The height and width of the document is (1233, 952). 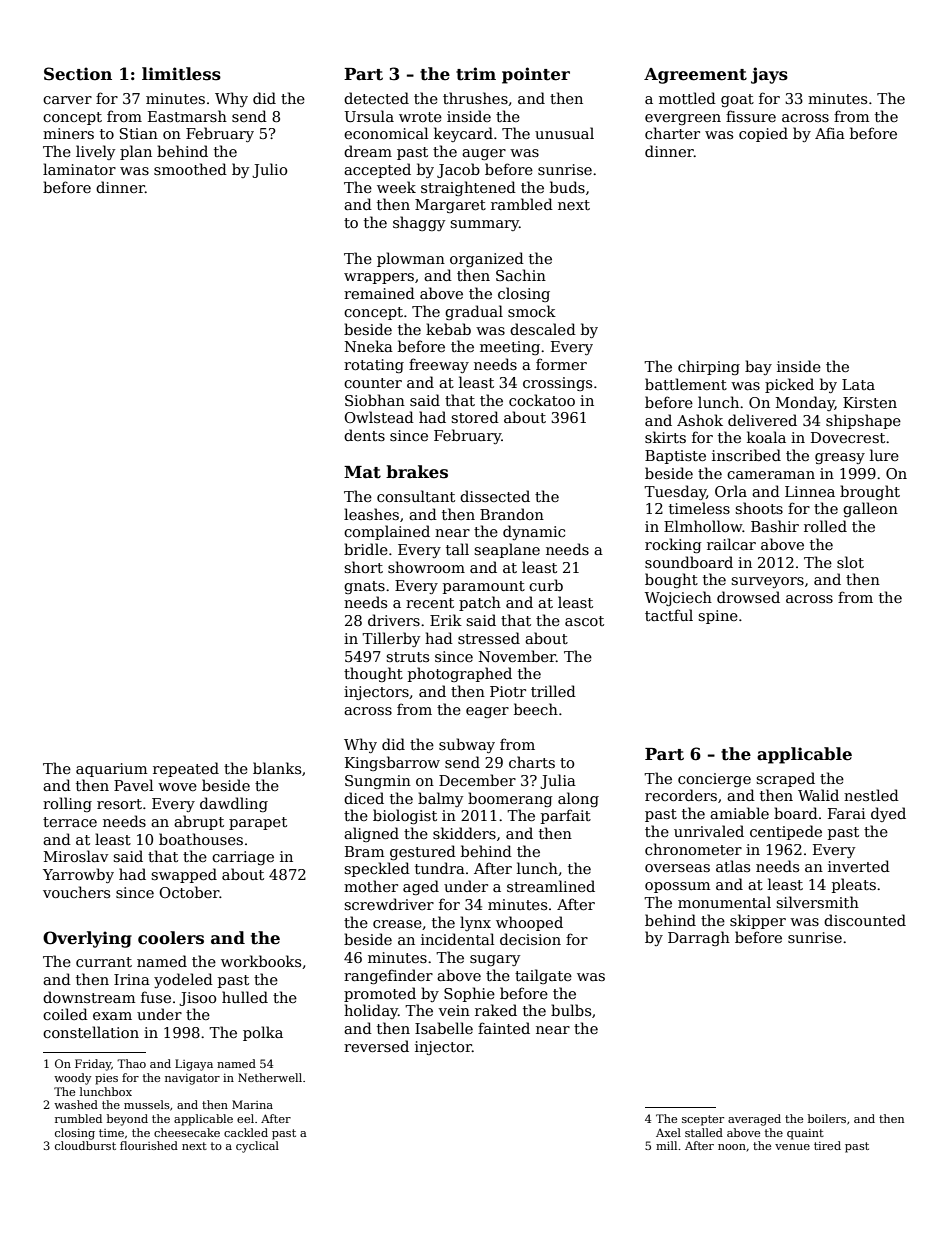 I want to click on Julio, so click(x=269, y=170).
